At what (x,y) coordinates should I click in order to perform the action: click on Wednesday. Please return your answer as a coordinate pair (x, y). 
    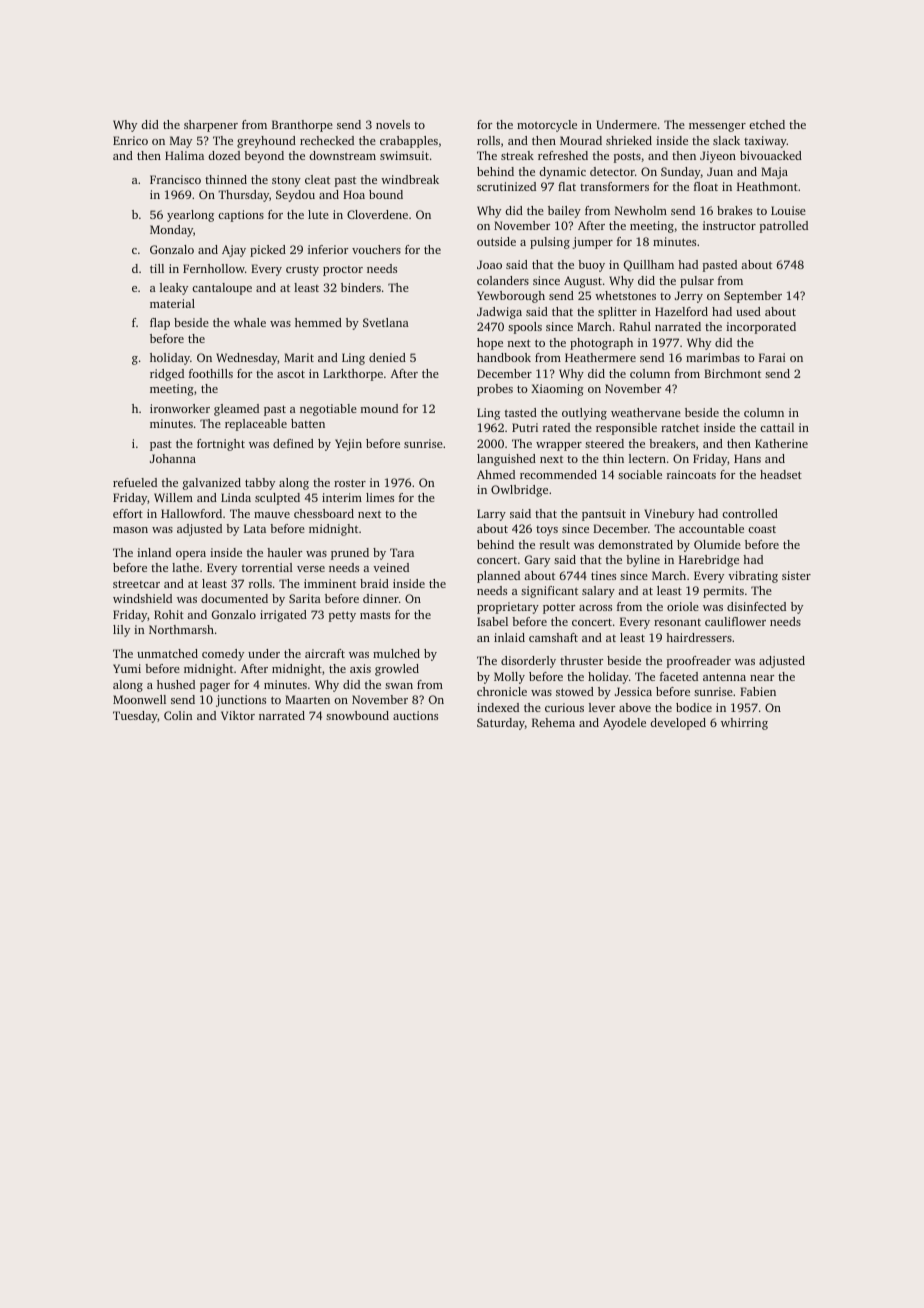
    Looking at the image, I should click on (247, 359).
